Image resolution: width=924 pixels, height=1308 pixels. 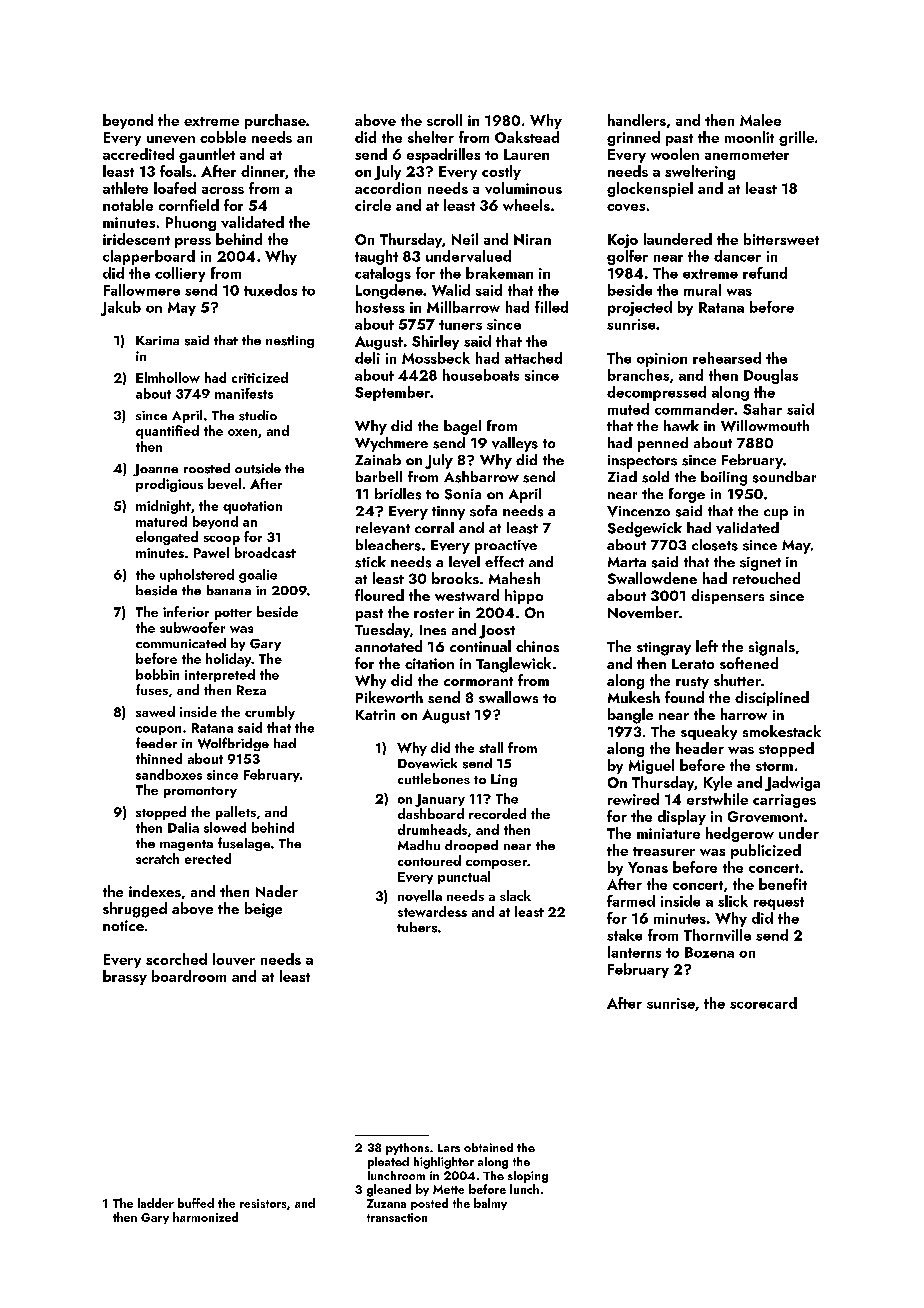 What do you see at coordinates (648, 867) in the screenshot?
I see `Yonas` at bounding box center [648, 867].
